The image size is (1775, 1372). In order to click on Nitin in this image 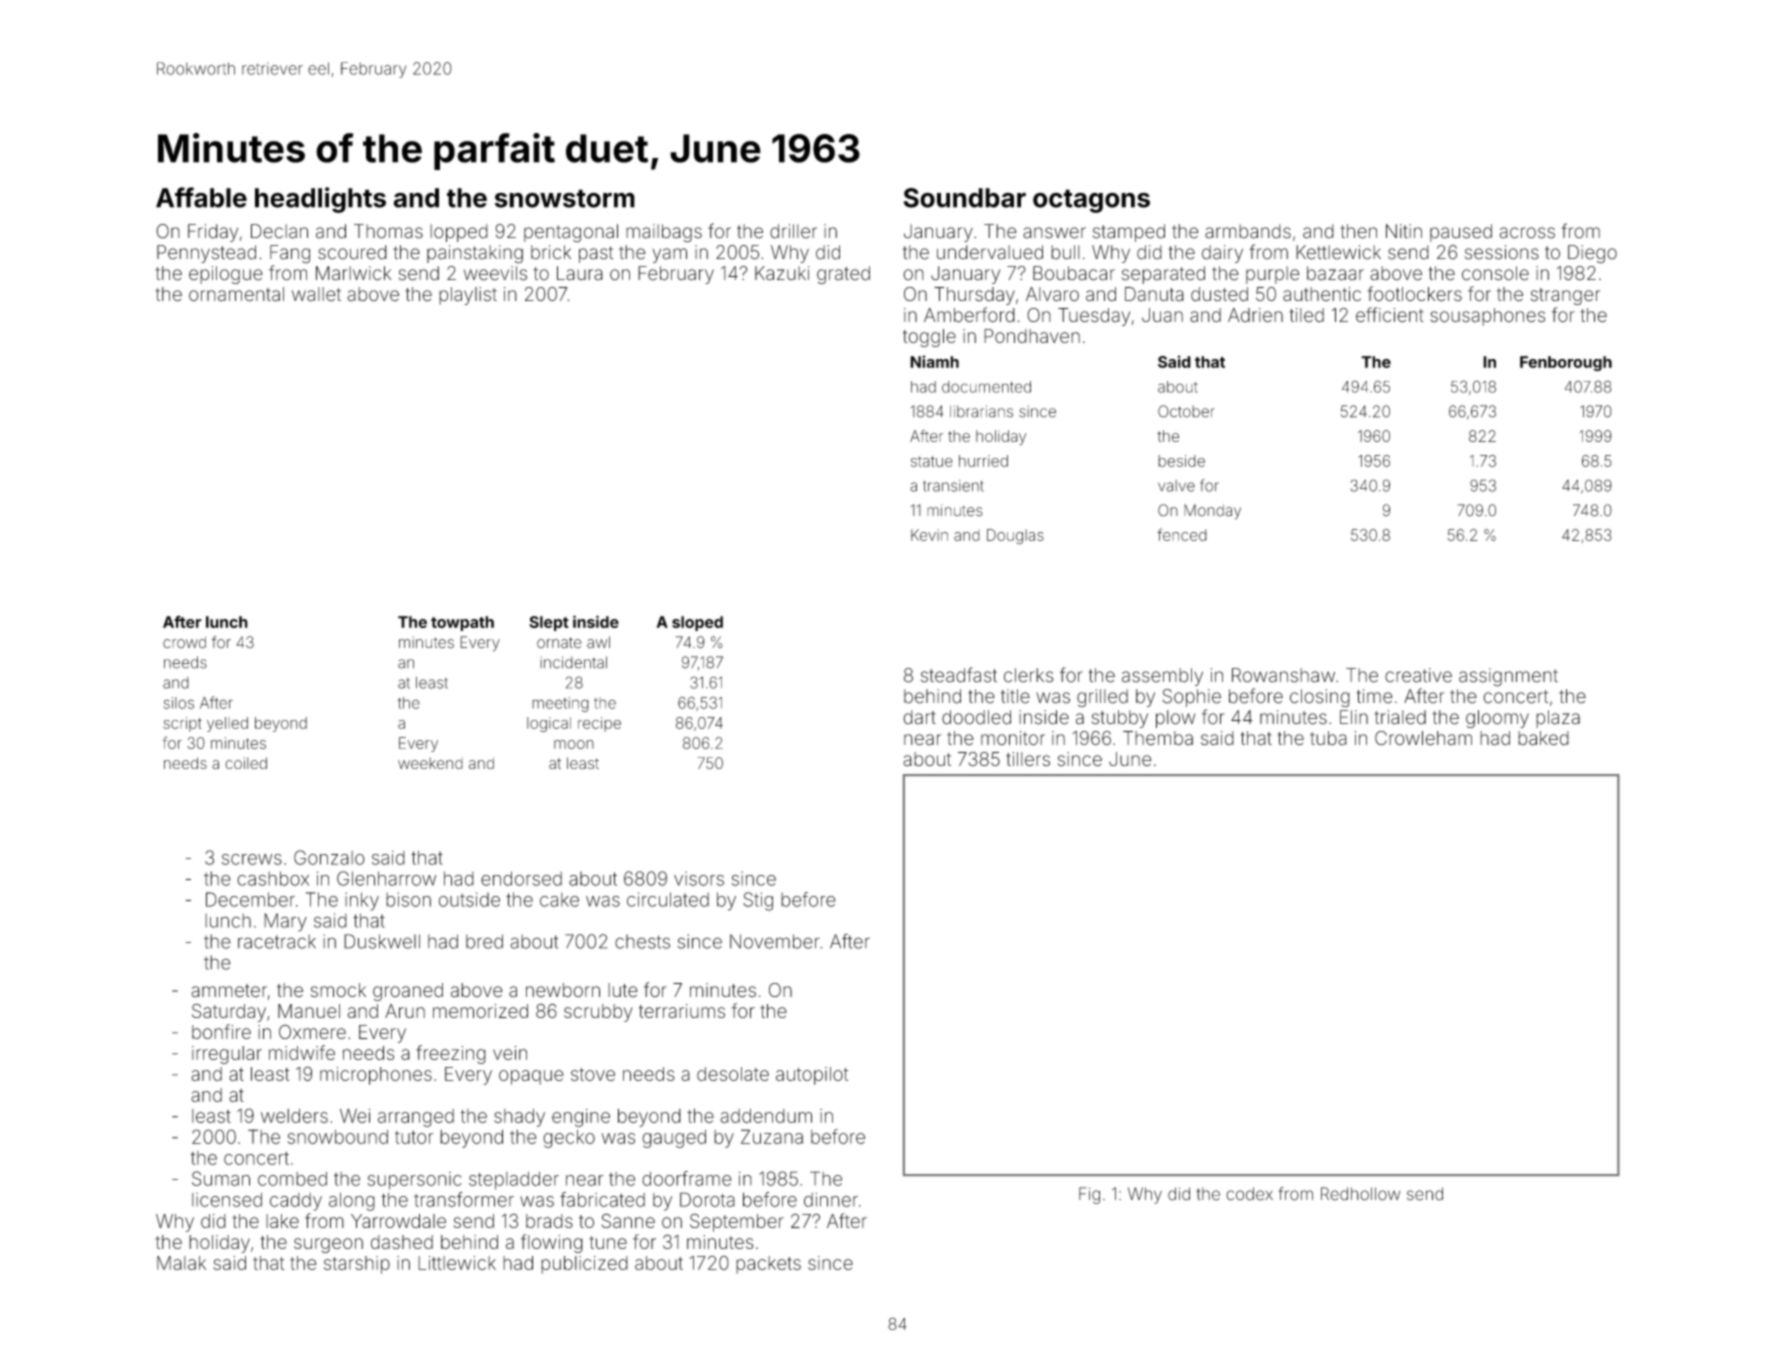, I will do `click(1404, 231)`.
